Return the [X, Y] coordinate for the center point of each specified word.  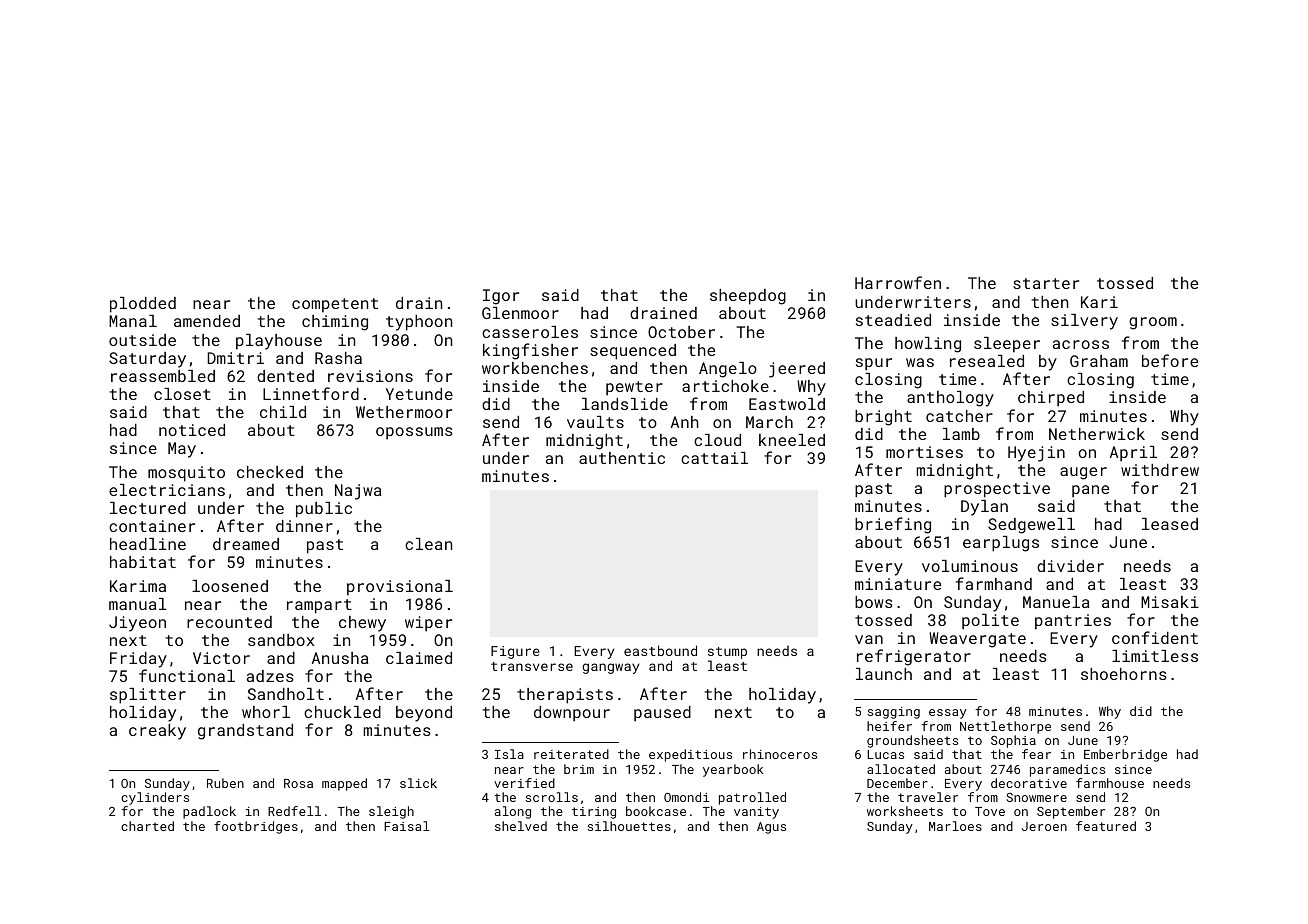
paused [662, 714]
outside [142, 340]
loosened [230, 586]
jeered [797, 370]
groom [1153, 323]
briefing [893, 525]
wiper [428, 624]
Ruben [225, 783]
